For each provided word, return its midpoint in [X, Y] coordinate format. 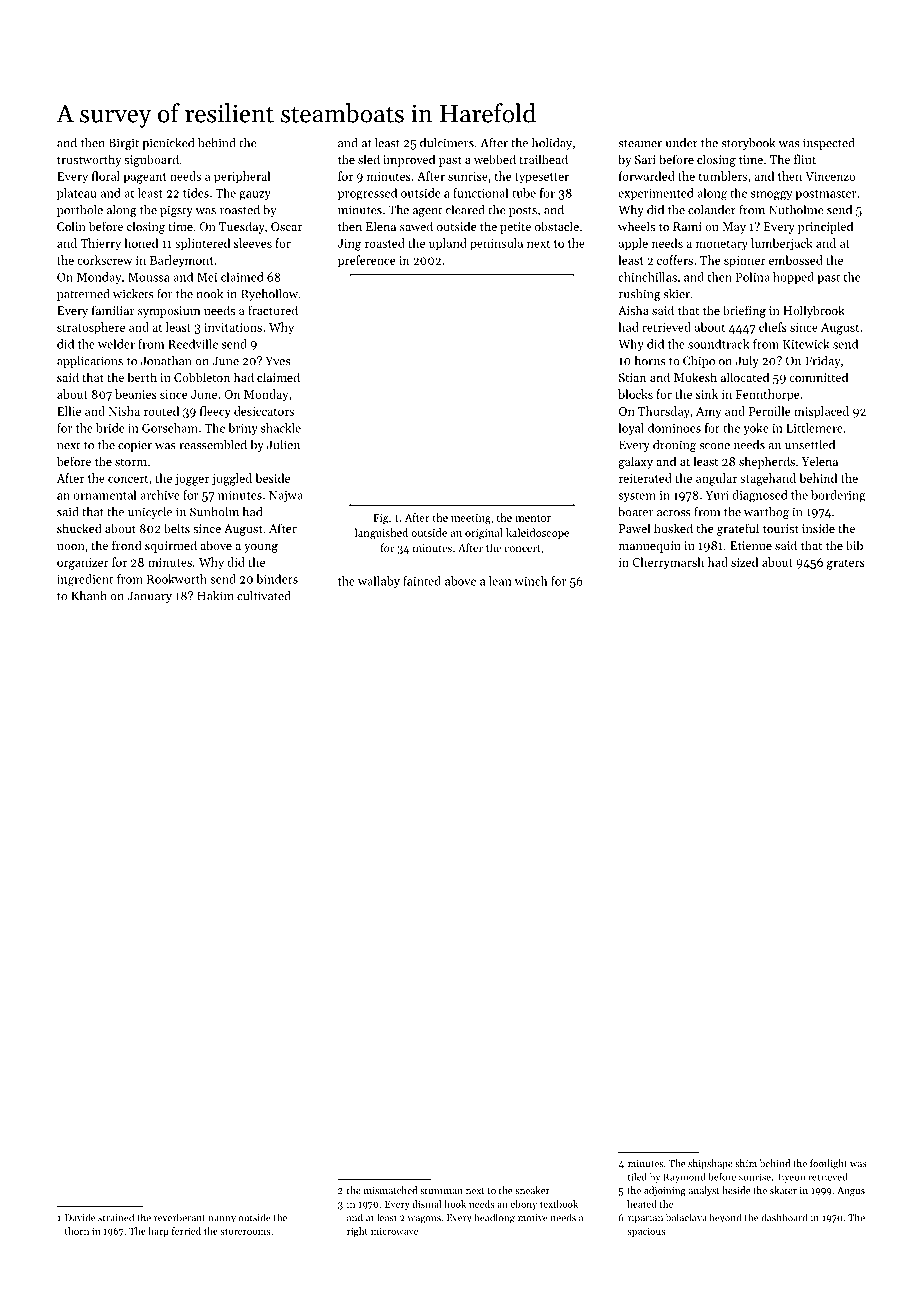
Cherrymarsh [668, 563]
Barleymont [182, 261]
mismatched [390, 1190]
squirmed [171, 546]
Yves [277, 361]
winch [531, 581]
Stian [632, 377]
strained [116, 1217]
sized [744, 562]
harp [158, 1232]
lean [500, 581]
